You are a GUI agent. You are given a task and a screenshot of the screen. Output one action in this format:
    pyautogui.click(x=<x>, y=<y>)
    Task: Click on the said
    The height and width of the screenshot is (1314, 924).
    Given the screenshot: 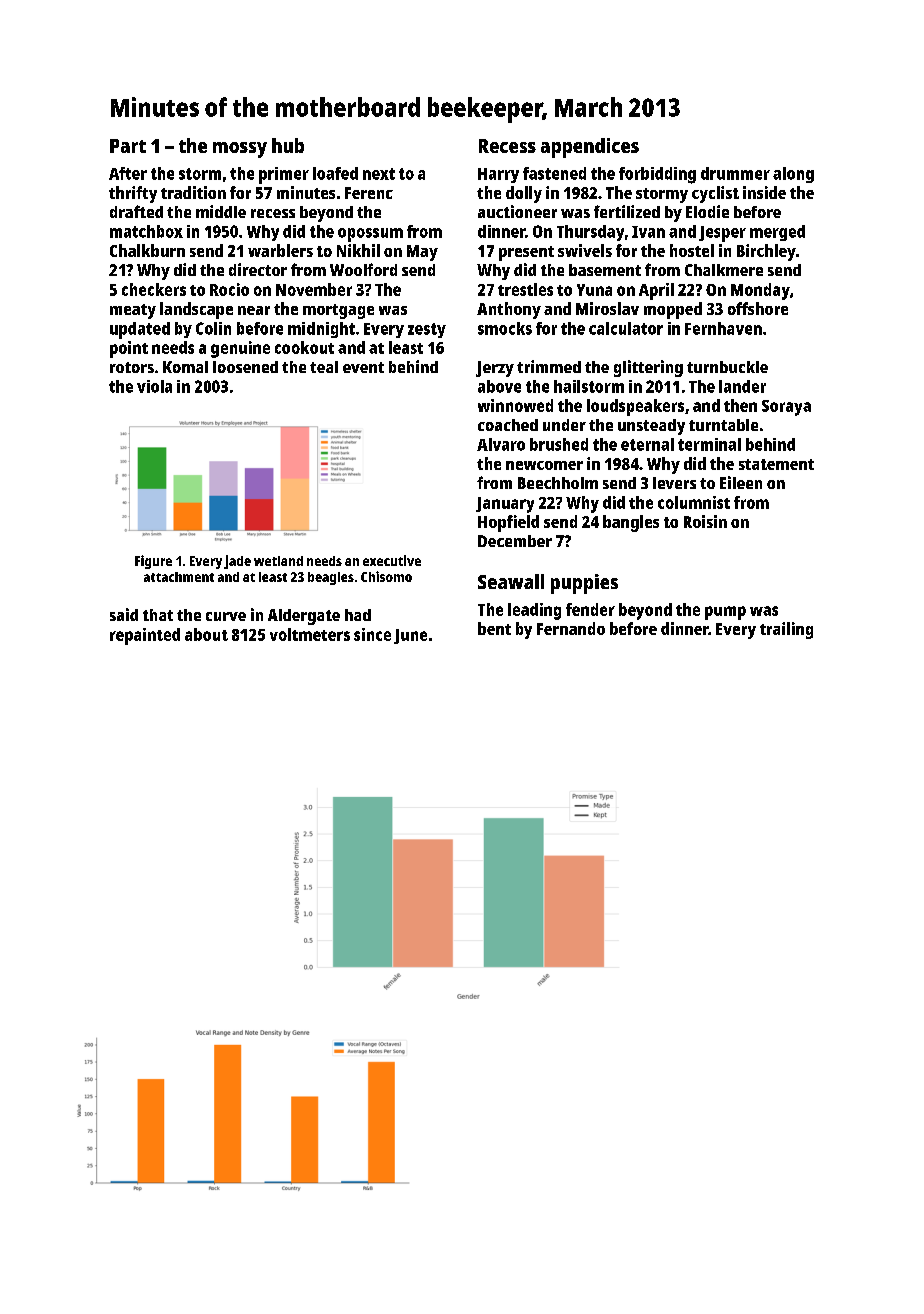 What is the action you would take?
    pyautogui.click(x=124, y=614)
